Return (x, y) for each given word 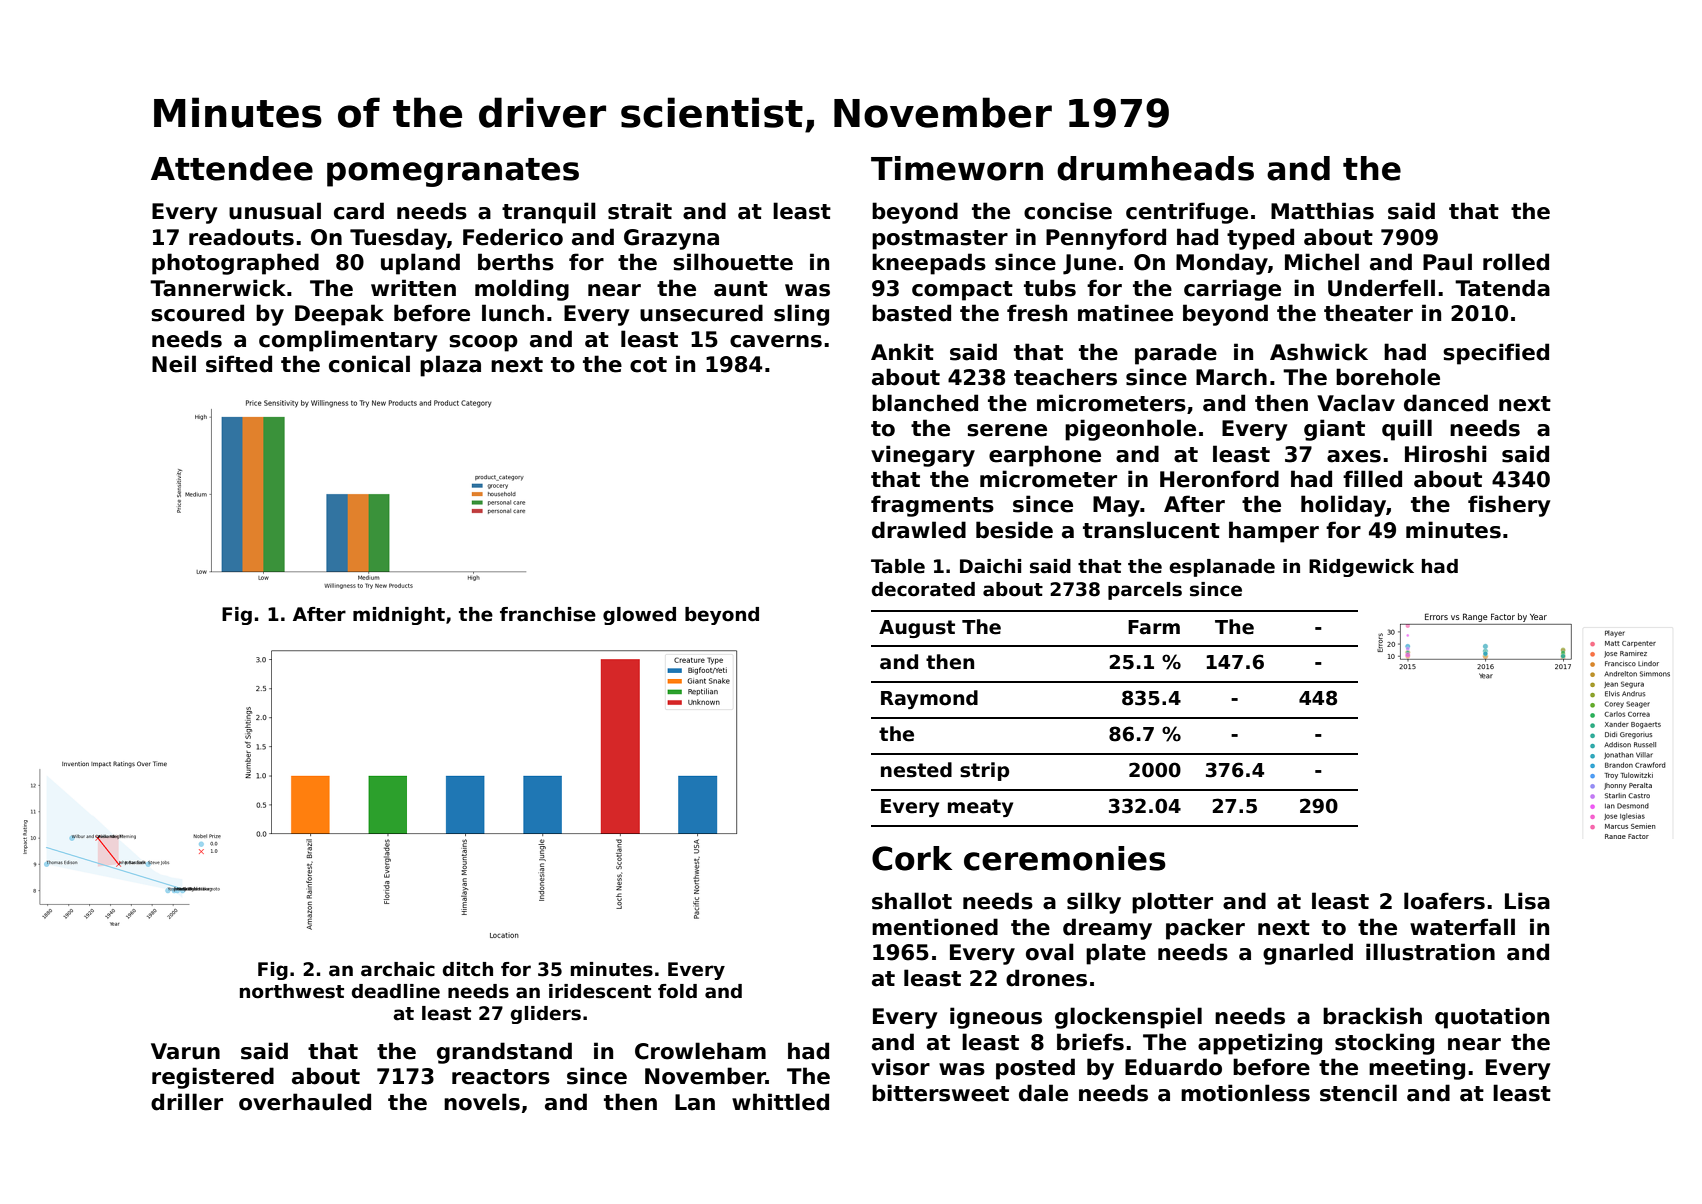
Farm (1154, 627)
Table (898, 566)
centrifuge (1187, 213)
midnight (399, 616)
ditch (468, 969)
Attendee (232, 168)
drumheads (1155, 168)
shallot (912, 901)
